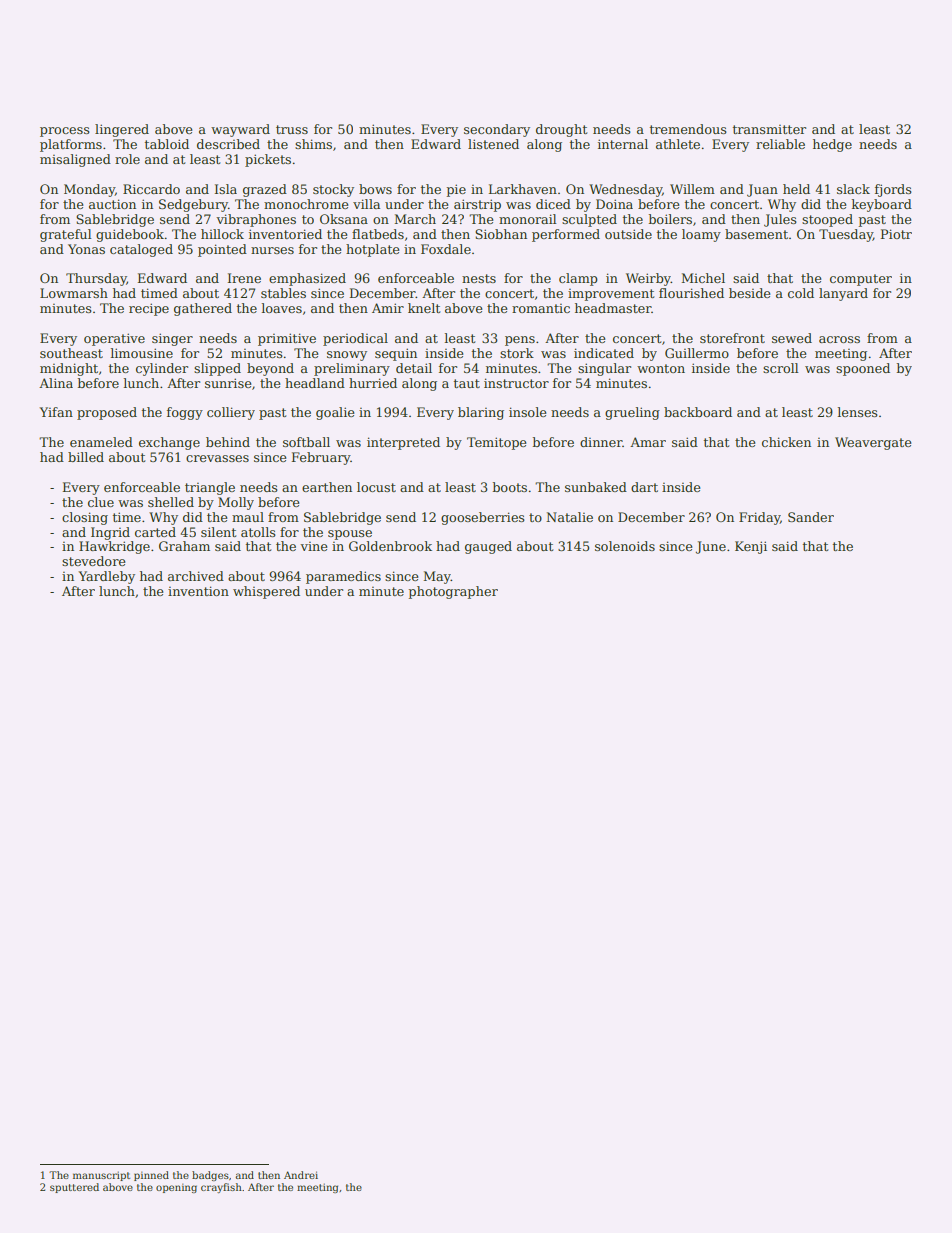 This image has width=952, height=1233. What do you see at coordinates (301, 1175) in the image?
I see `Andrei` at bounding box center [301, 1175].
